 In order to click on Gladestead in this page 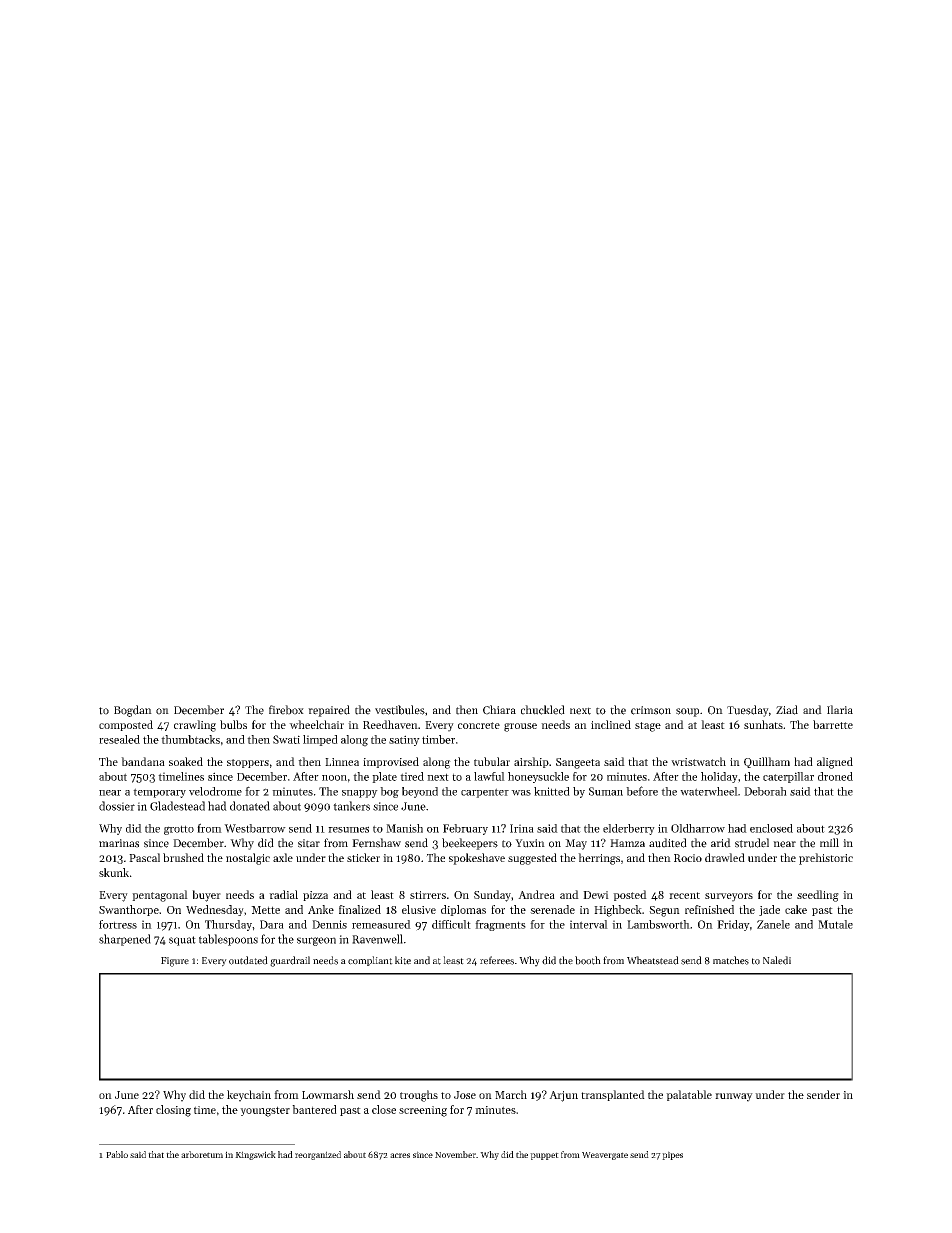, I will do `click(177, 806)`.
